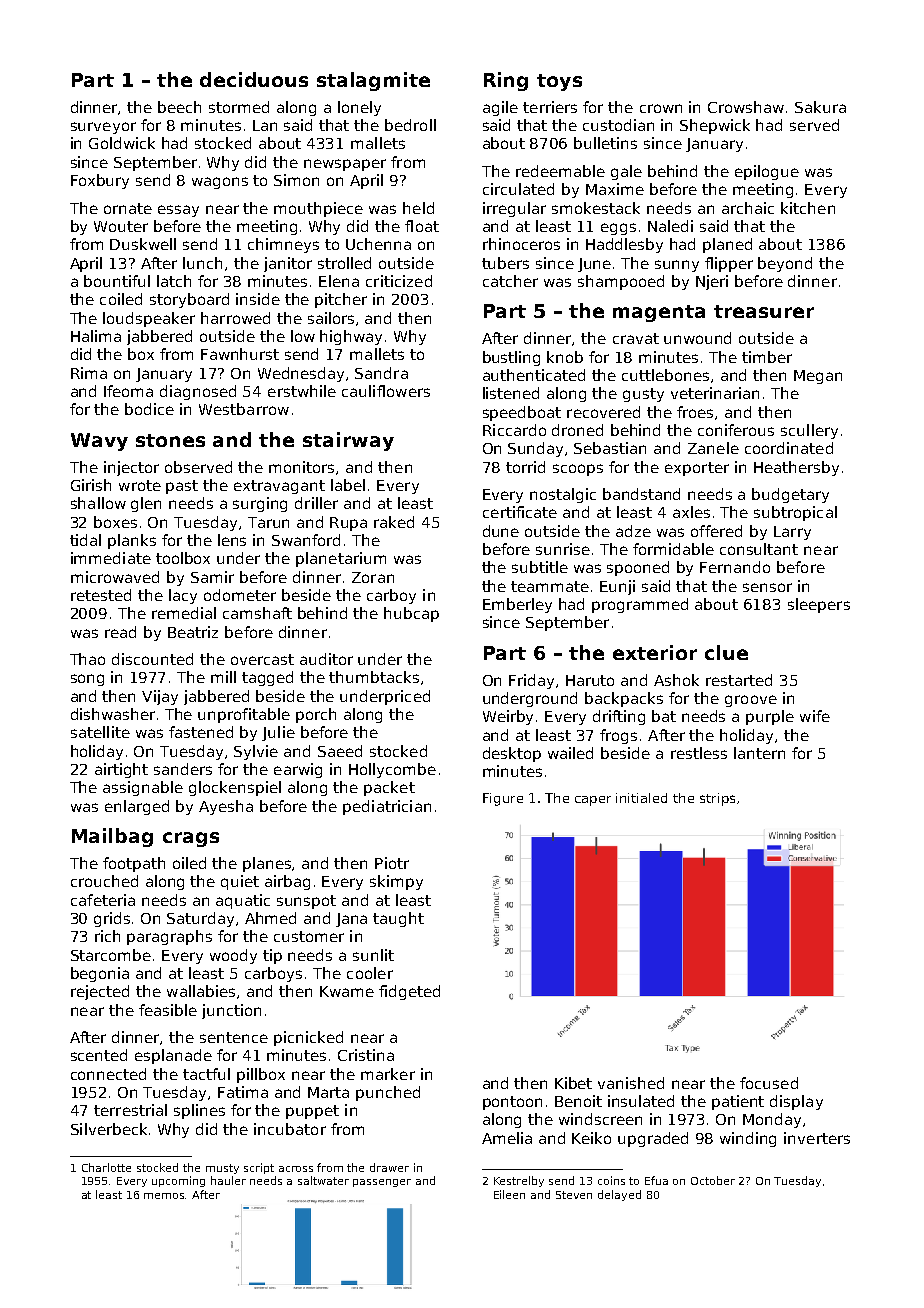 The width and height of the screenshot is (924, 1308). Describe the element at coordinates (624, 245) in the screenshot. I see `Haddlesby` at that location.
